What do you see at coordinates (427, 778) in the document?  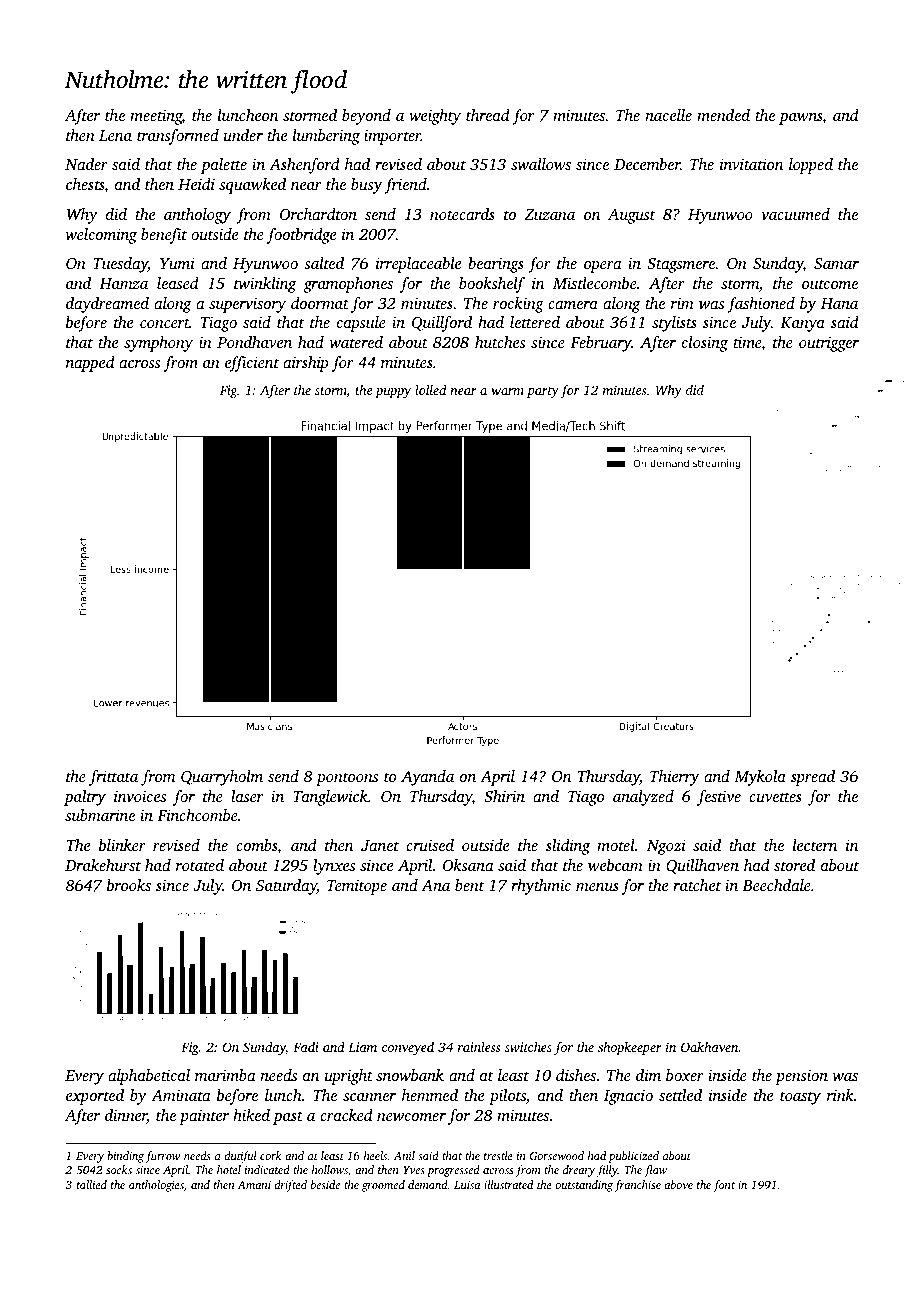 I see `Ayanda` at bounding box center [427, 778].
